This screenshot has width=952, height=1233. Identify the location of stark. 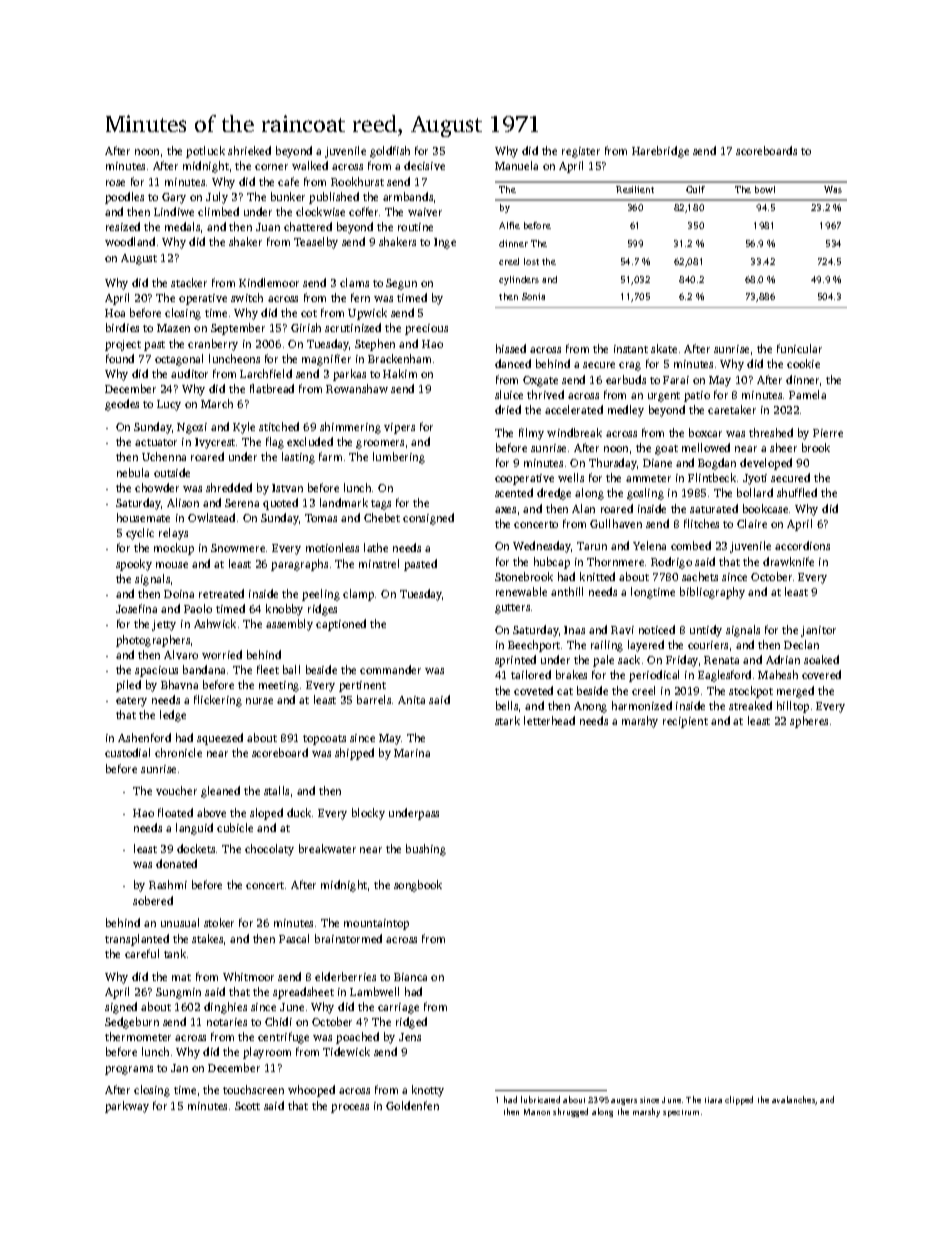
(507, 720).
